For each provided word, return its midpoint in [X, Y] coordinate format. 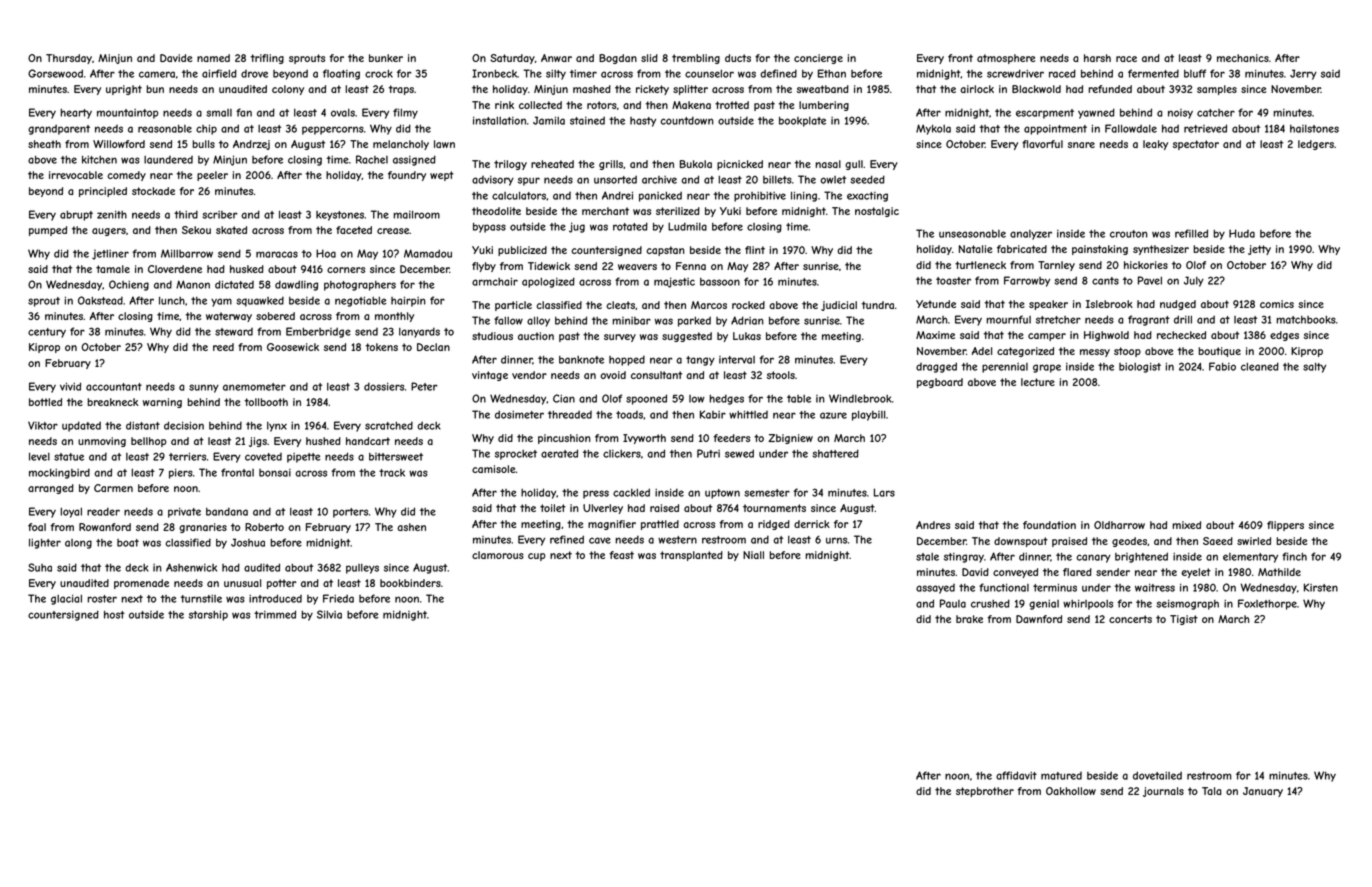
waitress [1155, 587]
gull [854, 165]
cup [537, 557]
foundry [407, 176]
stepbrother [985, 792]
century [47, 333]
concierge [818, 59]
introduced [275, 598]
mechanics [1243, 58]
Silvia [329, 614]
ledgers [1316, 145]
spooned [646, 399]
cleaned [1260, 366]
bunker [386, 58]
